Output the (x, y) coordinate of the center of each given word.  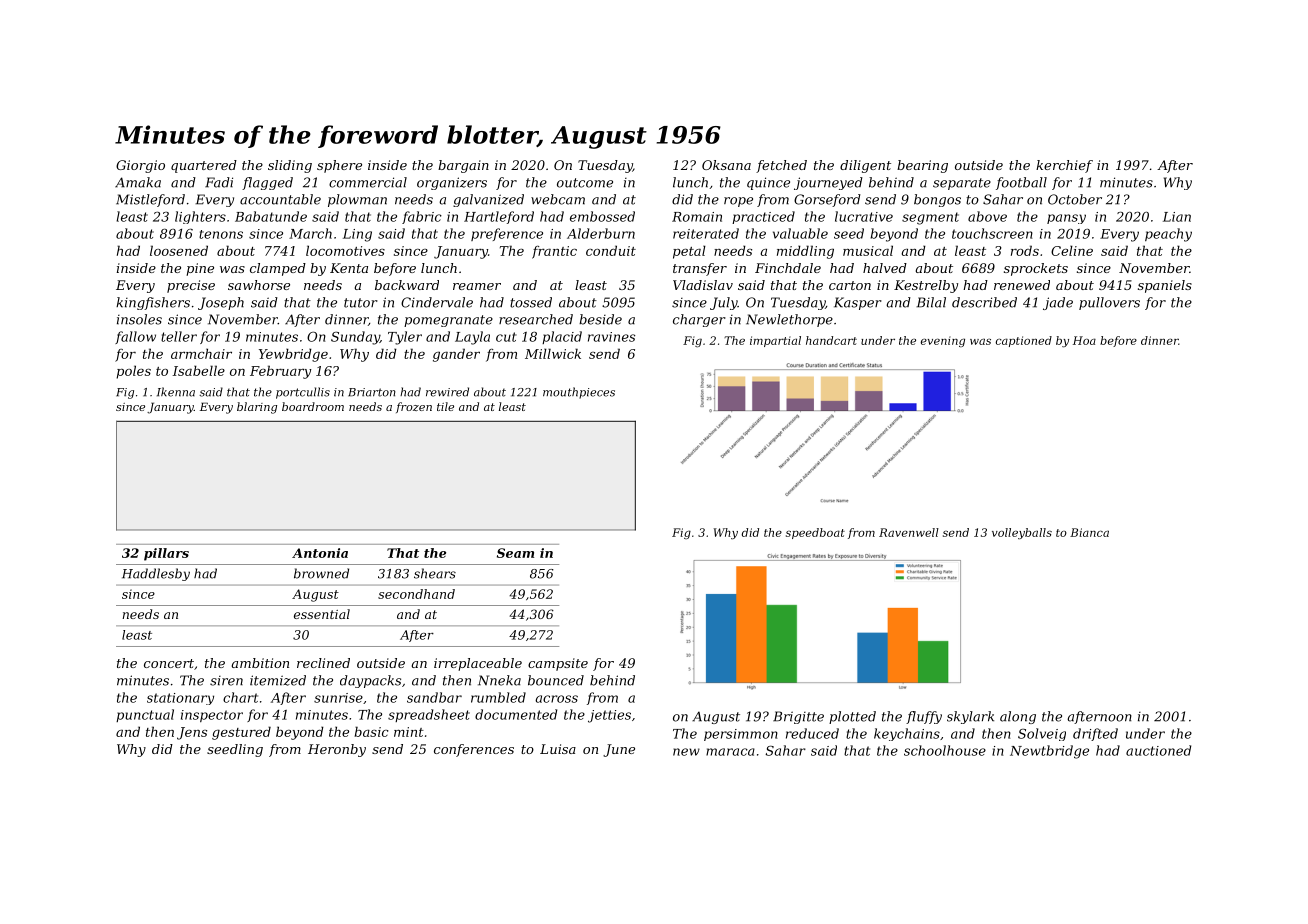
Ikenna (176, 392)
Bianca (1089, 532)
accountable (280, 199)
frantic (554, 252)
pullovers (1109, 303)
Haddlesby (156, 574)
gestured (241, 733)
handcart (831, 340)
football (1021, 183)
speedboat (815, 533)
